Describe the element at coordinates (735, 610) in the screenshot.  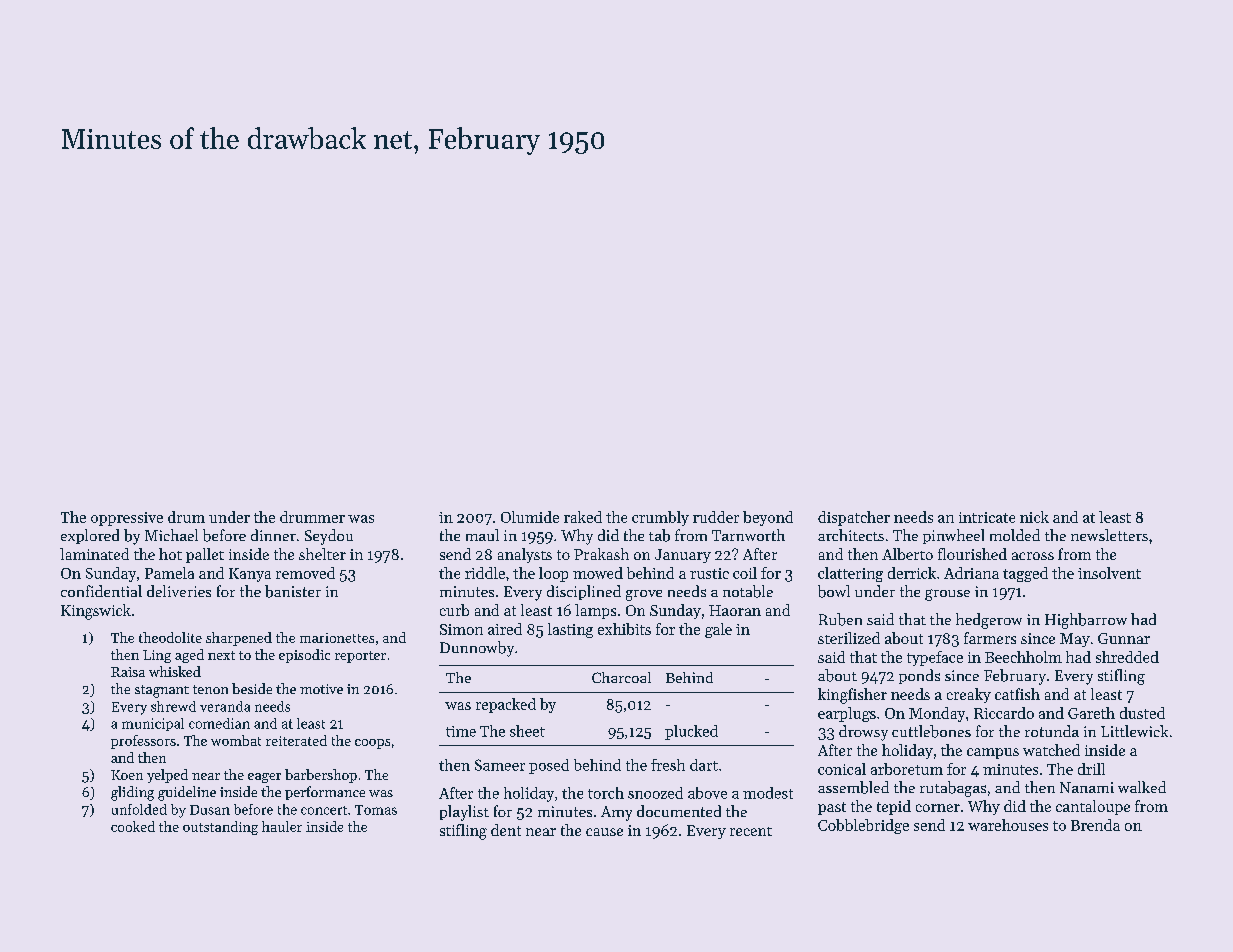
I see `Haoran` at that location.
